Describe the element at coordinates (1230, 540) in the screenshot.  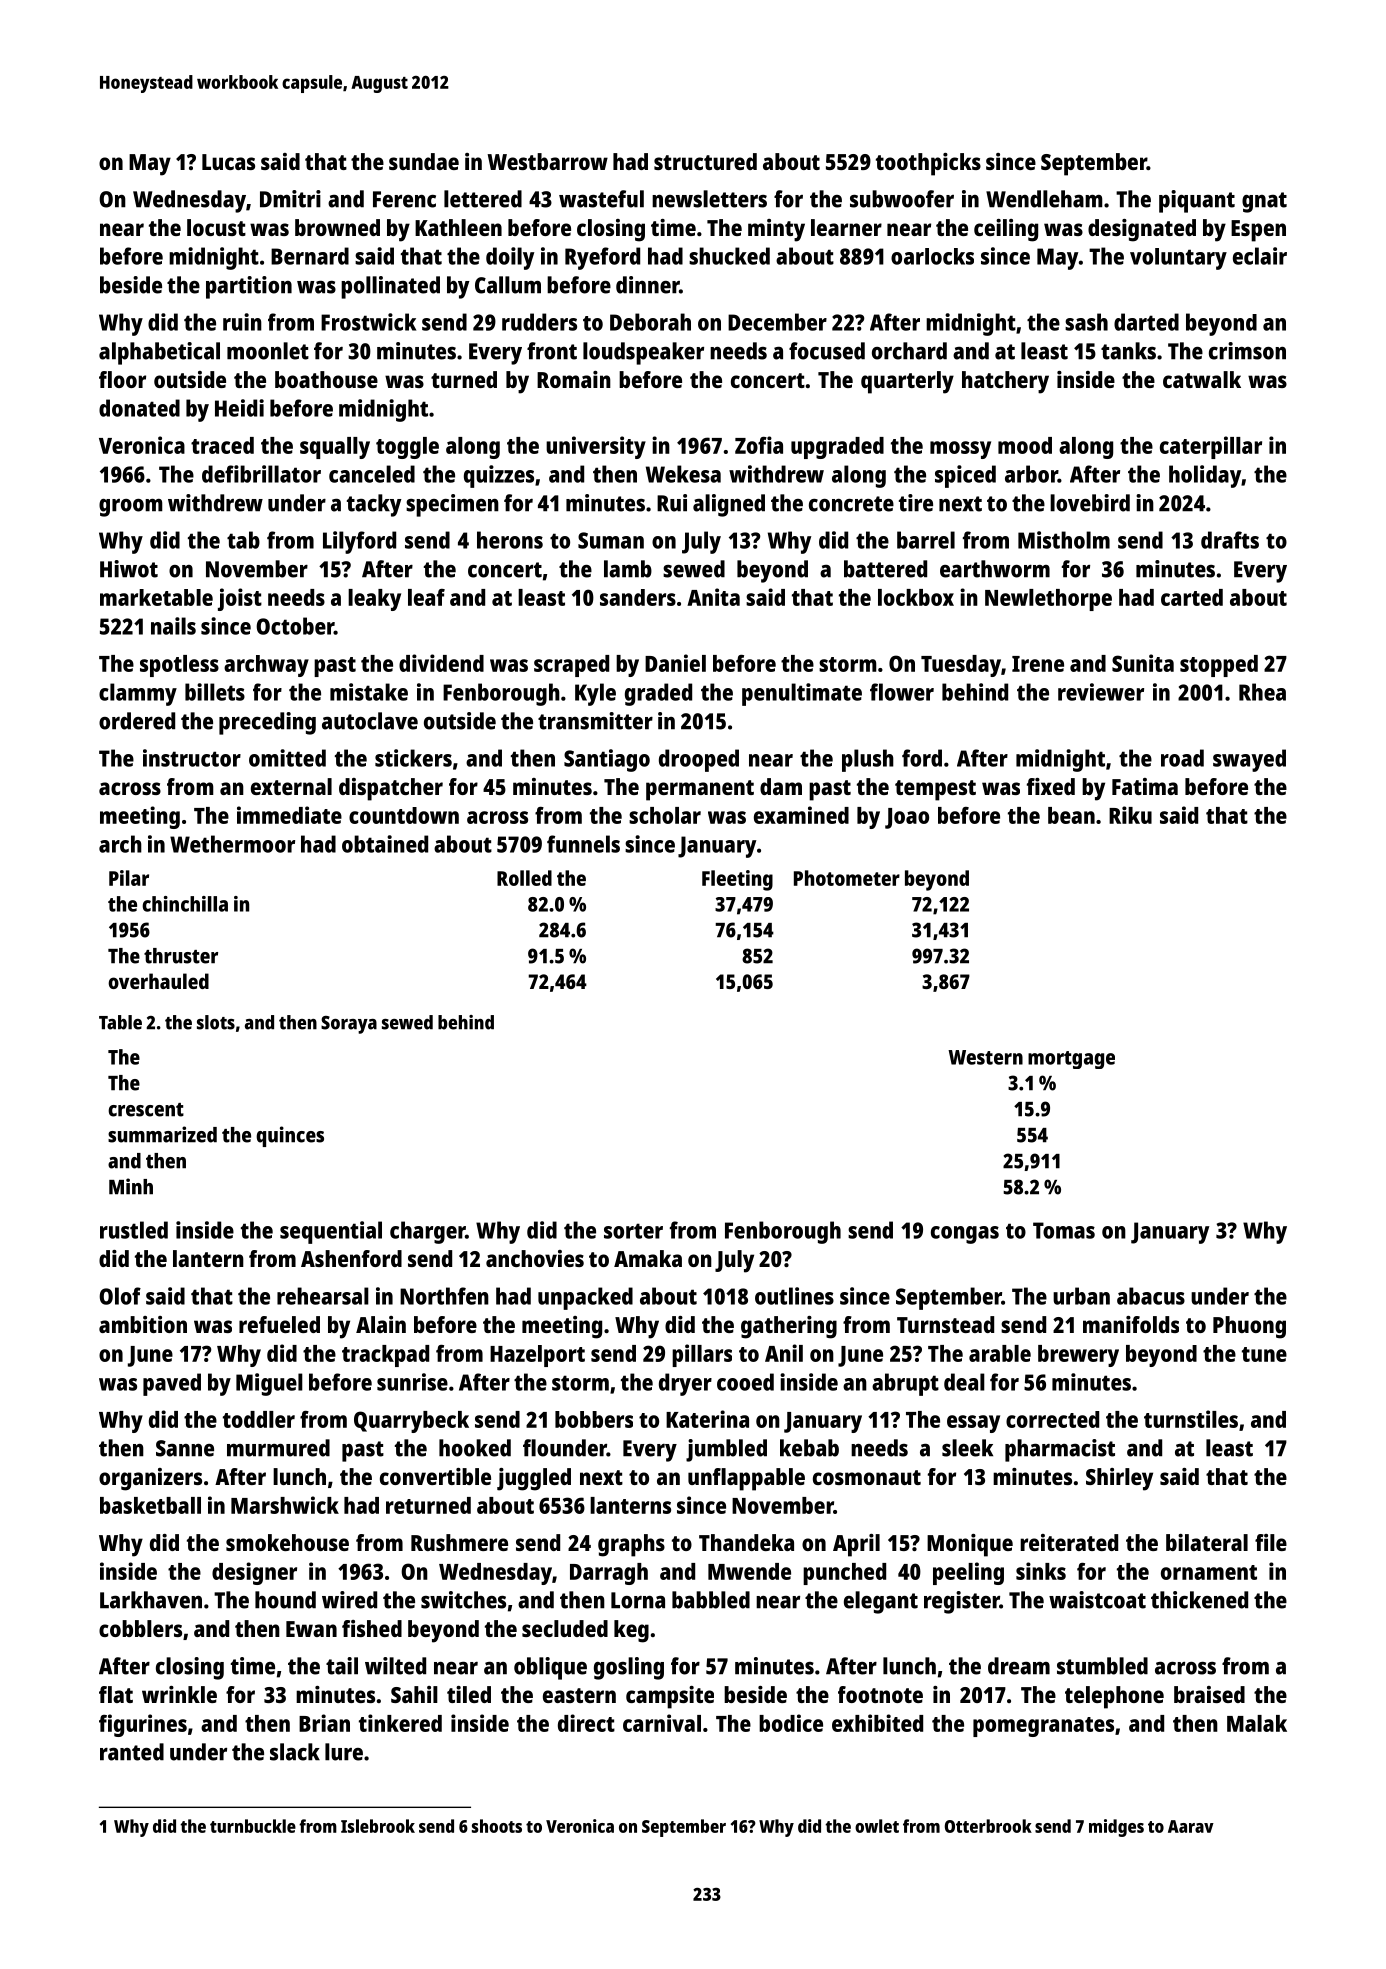
I see `drafts` at that location.
